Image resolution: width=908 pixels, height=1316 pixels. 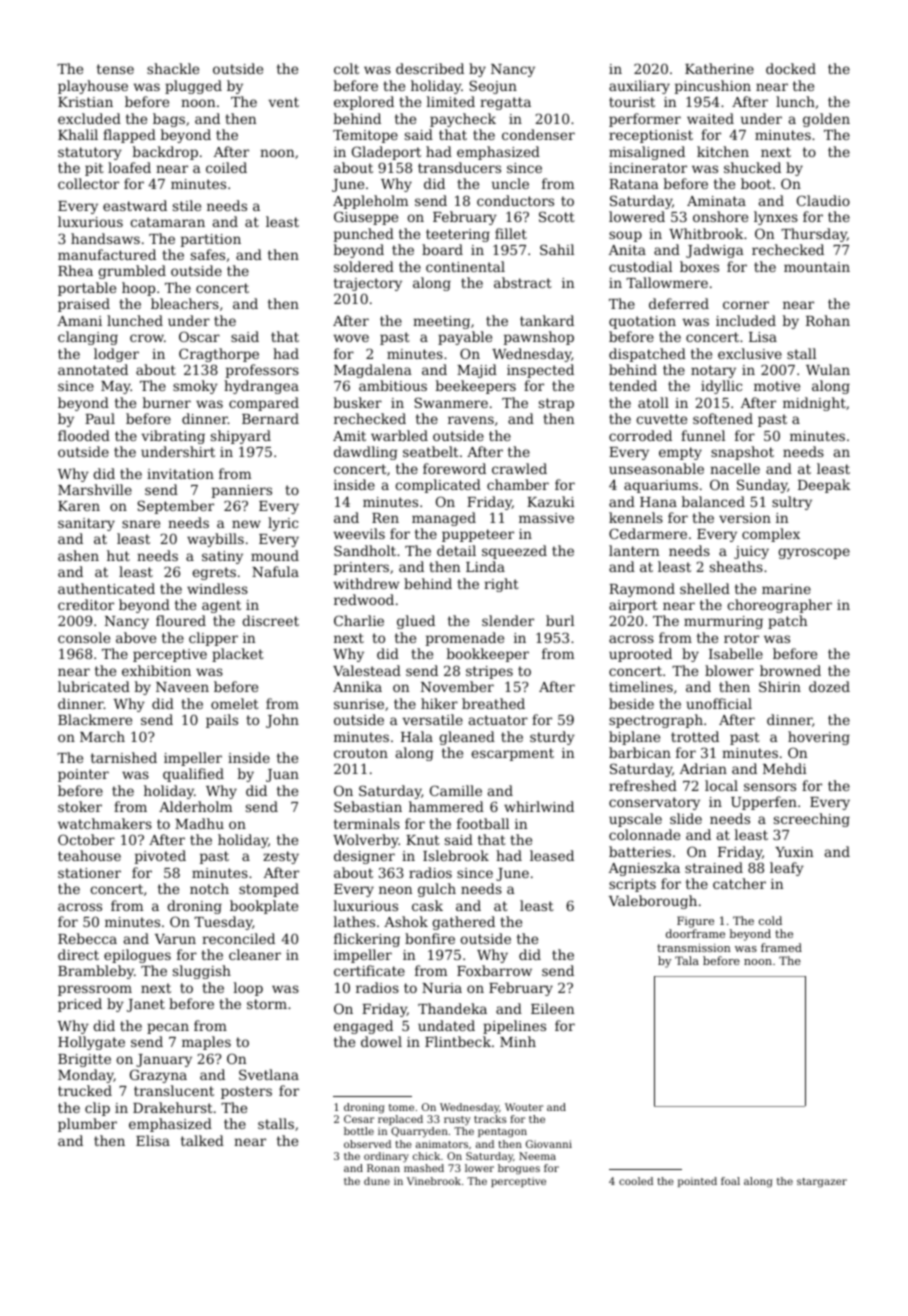 What do you see at coordinates (226, 167) in the screenshot?
I see `coiled` at bounding box center [226, 167].
